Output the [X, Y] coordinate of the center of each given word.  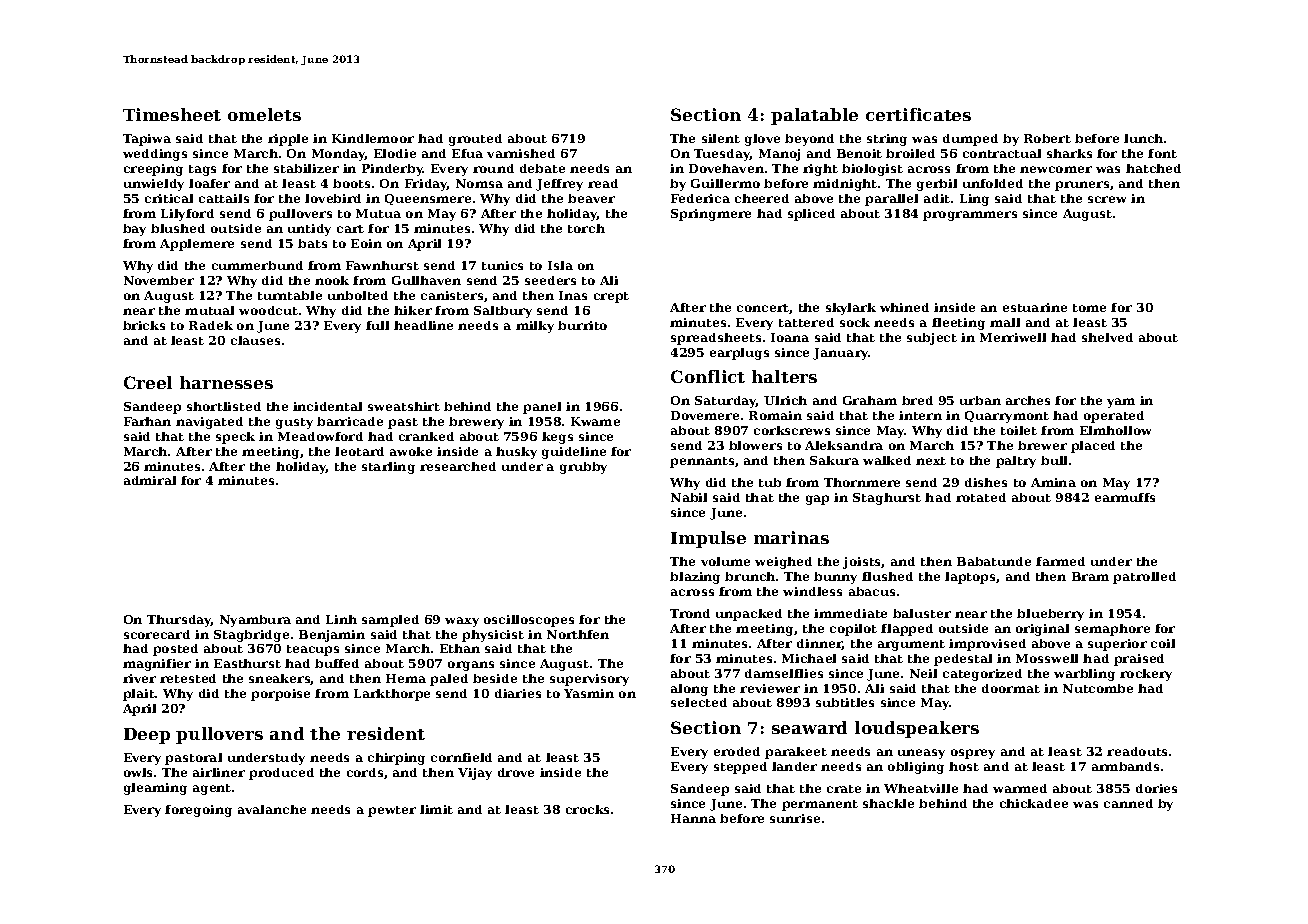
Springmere [711, 215]
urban [980, 400]
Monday [339, 155]
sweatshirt [404, 406]
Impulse [708, 539]
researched [458, 466]
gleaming [155, 789]
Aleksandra [844, 445]
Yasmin [589, 693]
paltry [1016, 462]
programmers [970, 216]
